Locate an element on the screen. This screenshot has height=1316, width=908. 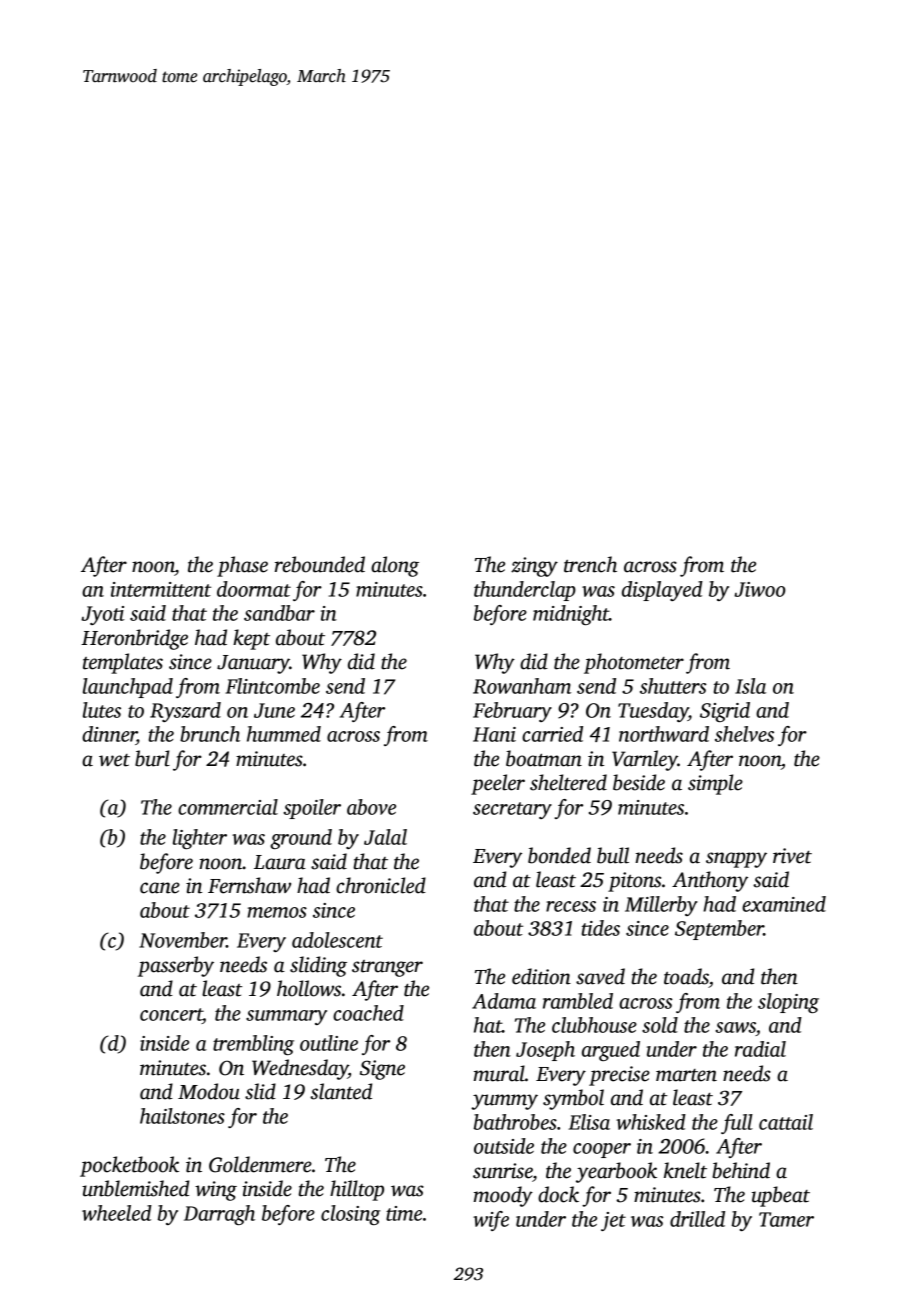
Goldenmere is located at coordinates (260, 1164).
